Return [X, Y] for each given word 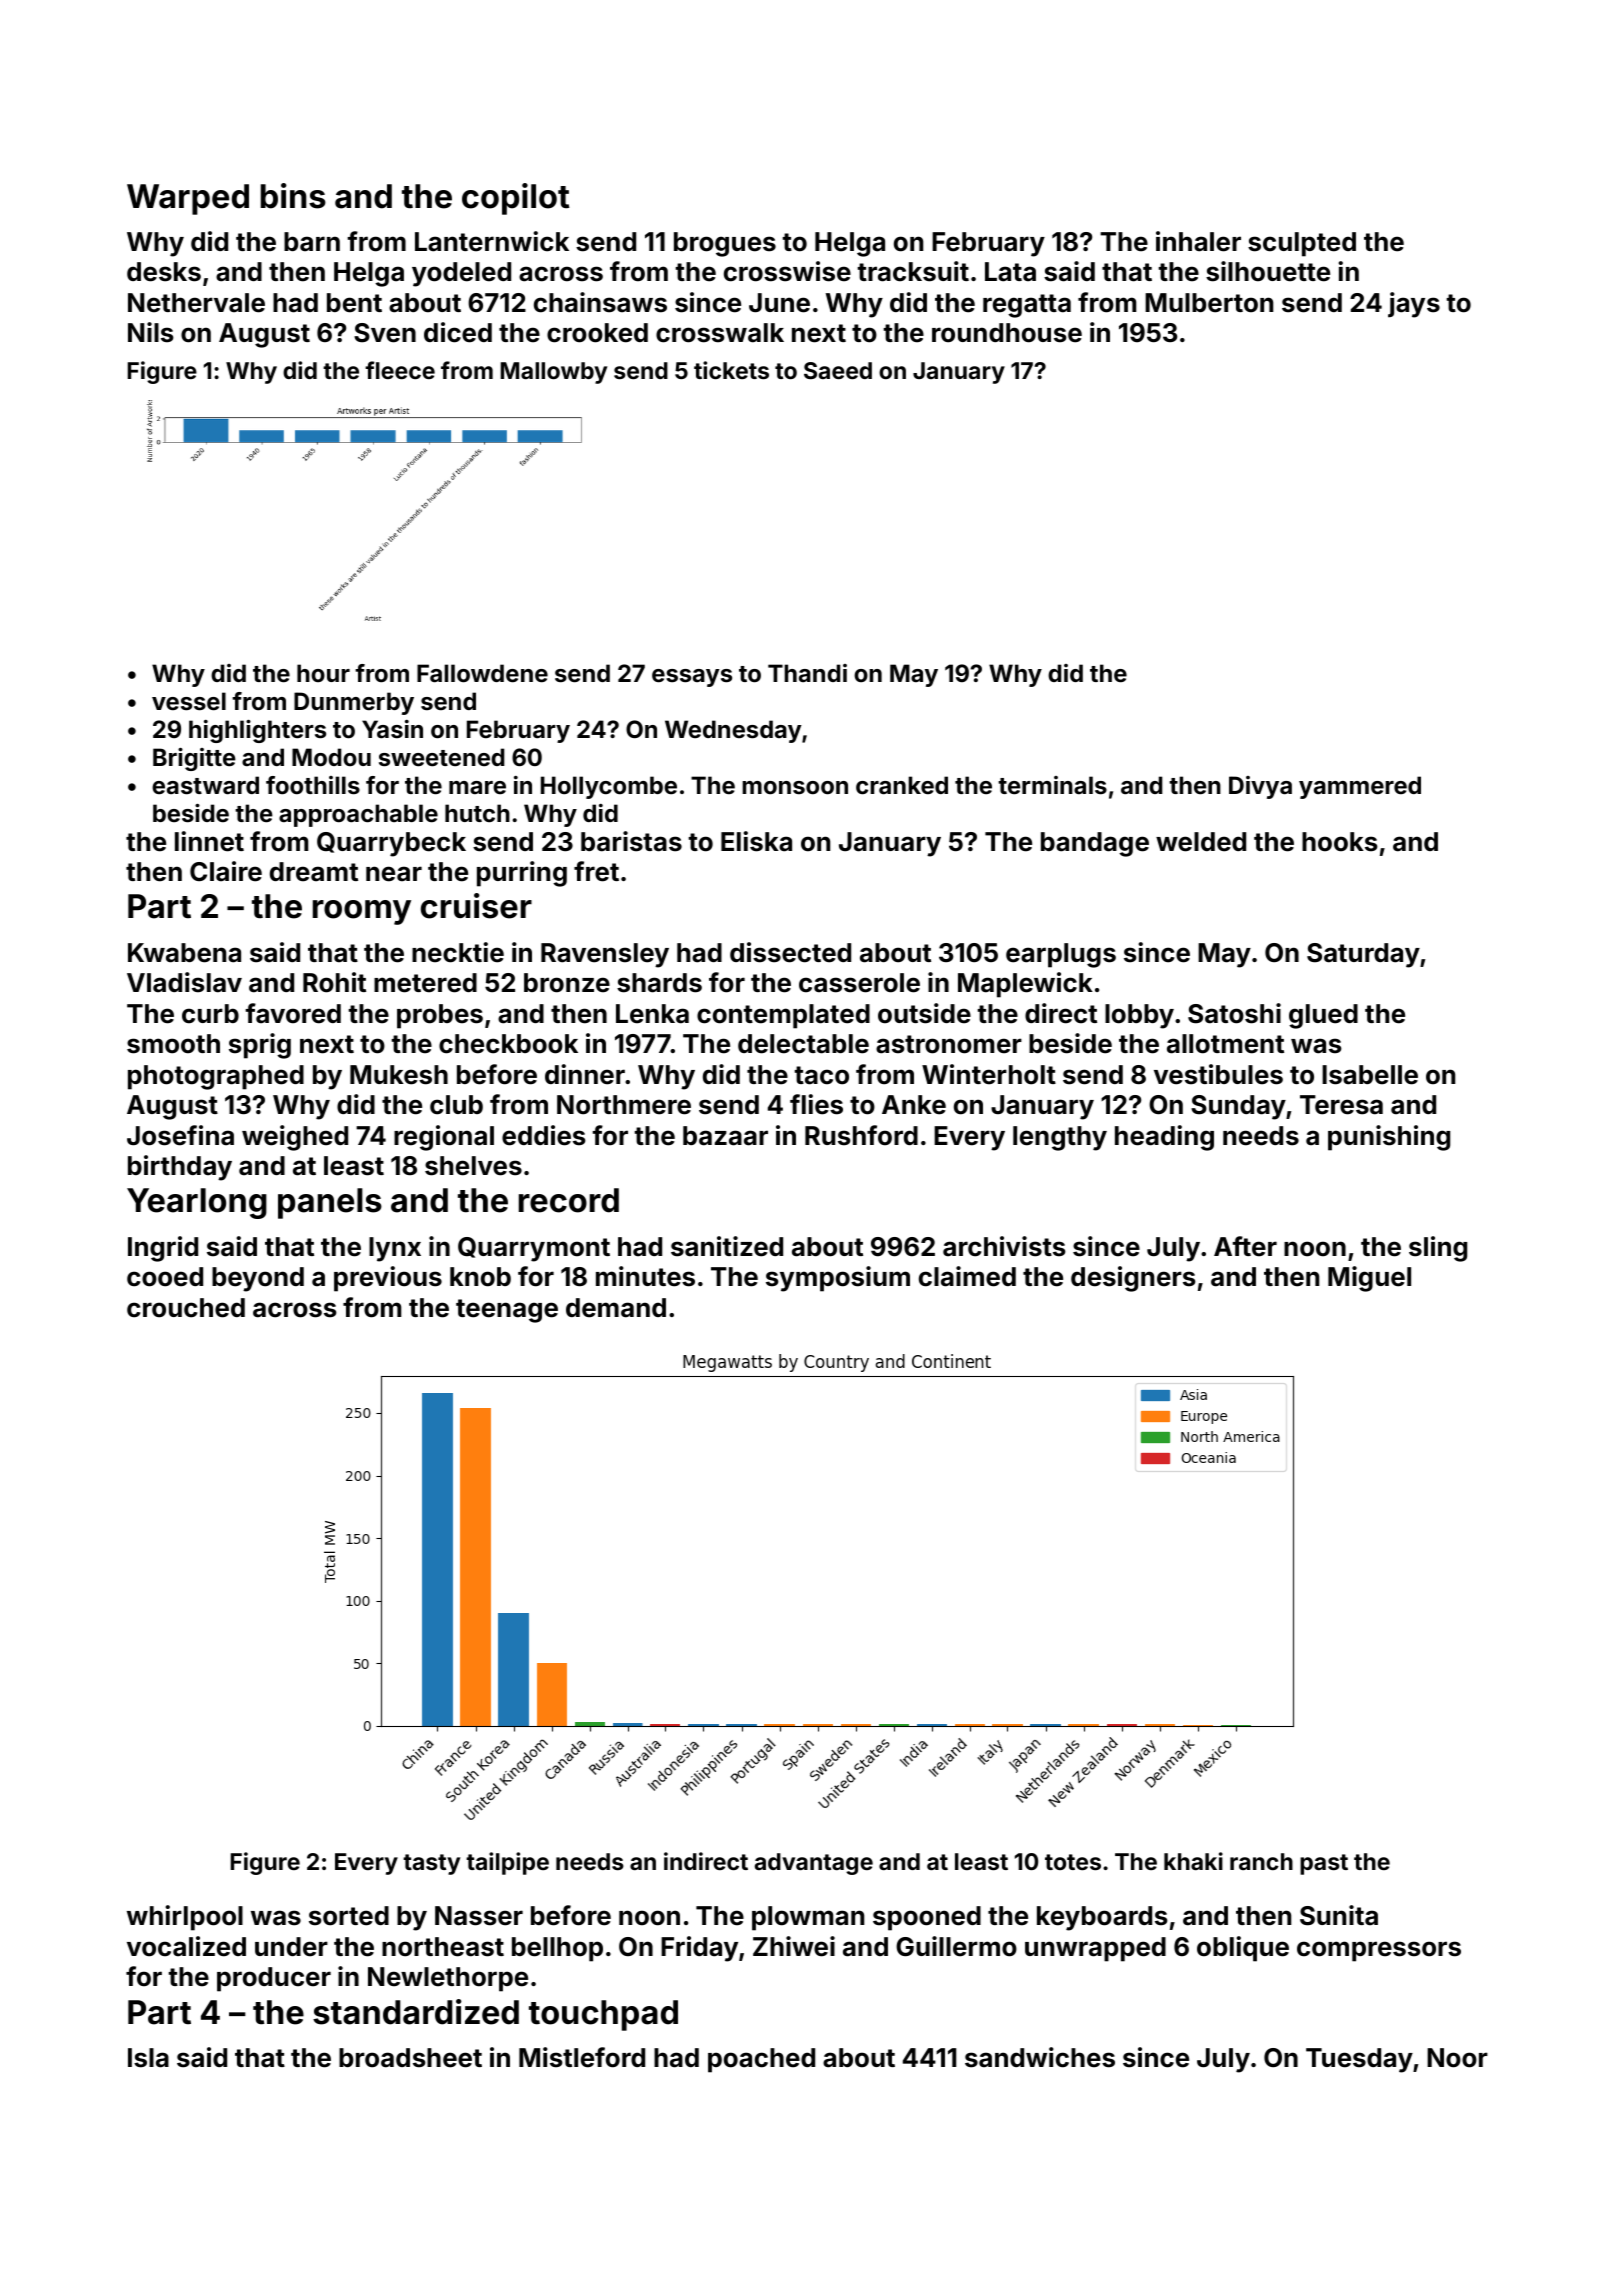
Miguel [1369, 1279]
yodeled [461, 274]
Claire [226, 871]
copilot [515, 199]
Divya [1260, 787]
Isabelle [1370, 1075]
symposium [838, 1279]
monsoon [795, 788]
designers [1133, 1279]
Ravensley [605, 955]
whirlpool [185, 1918]
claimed [967, 1276]
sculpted [1302, 244]
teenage [507, 1311]
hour [323, 673]
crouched [186, 1308]
